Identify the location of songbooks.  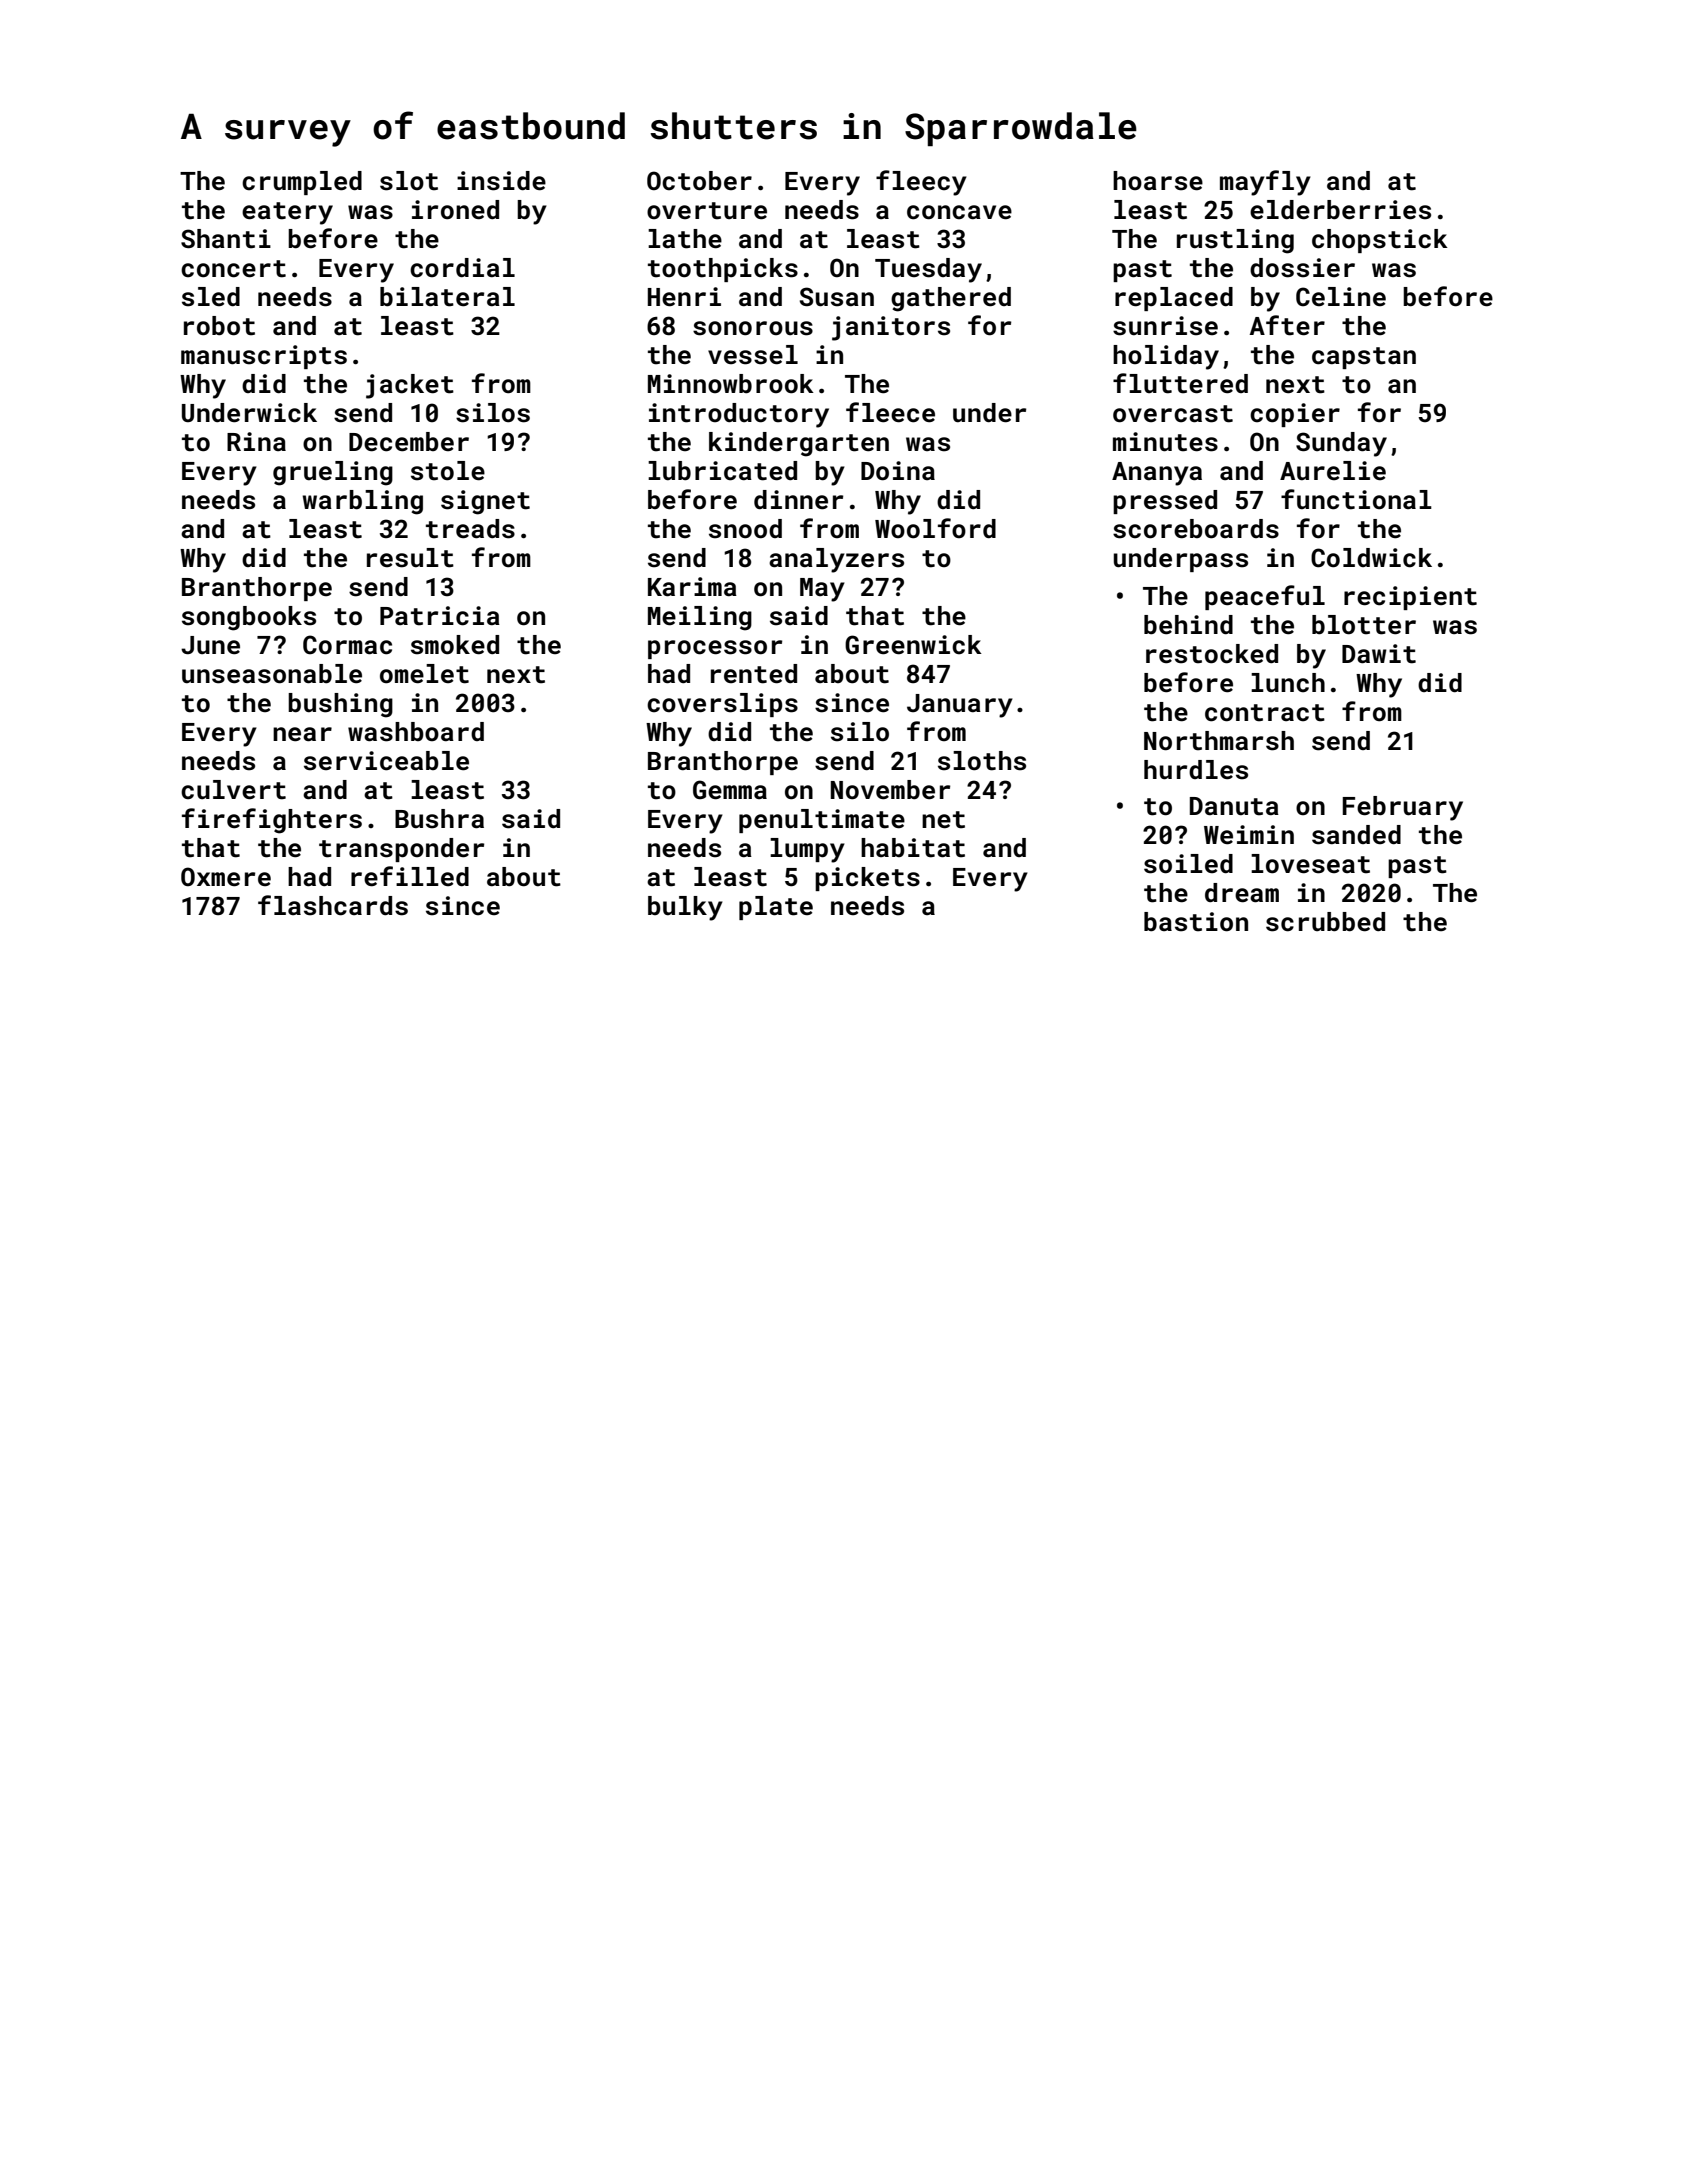
(249, 618).
